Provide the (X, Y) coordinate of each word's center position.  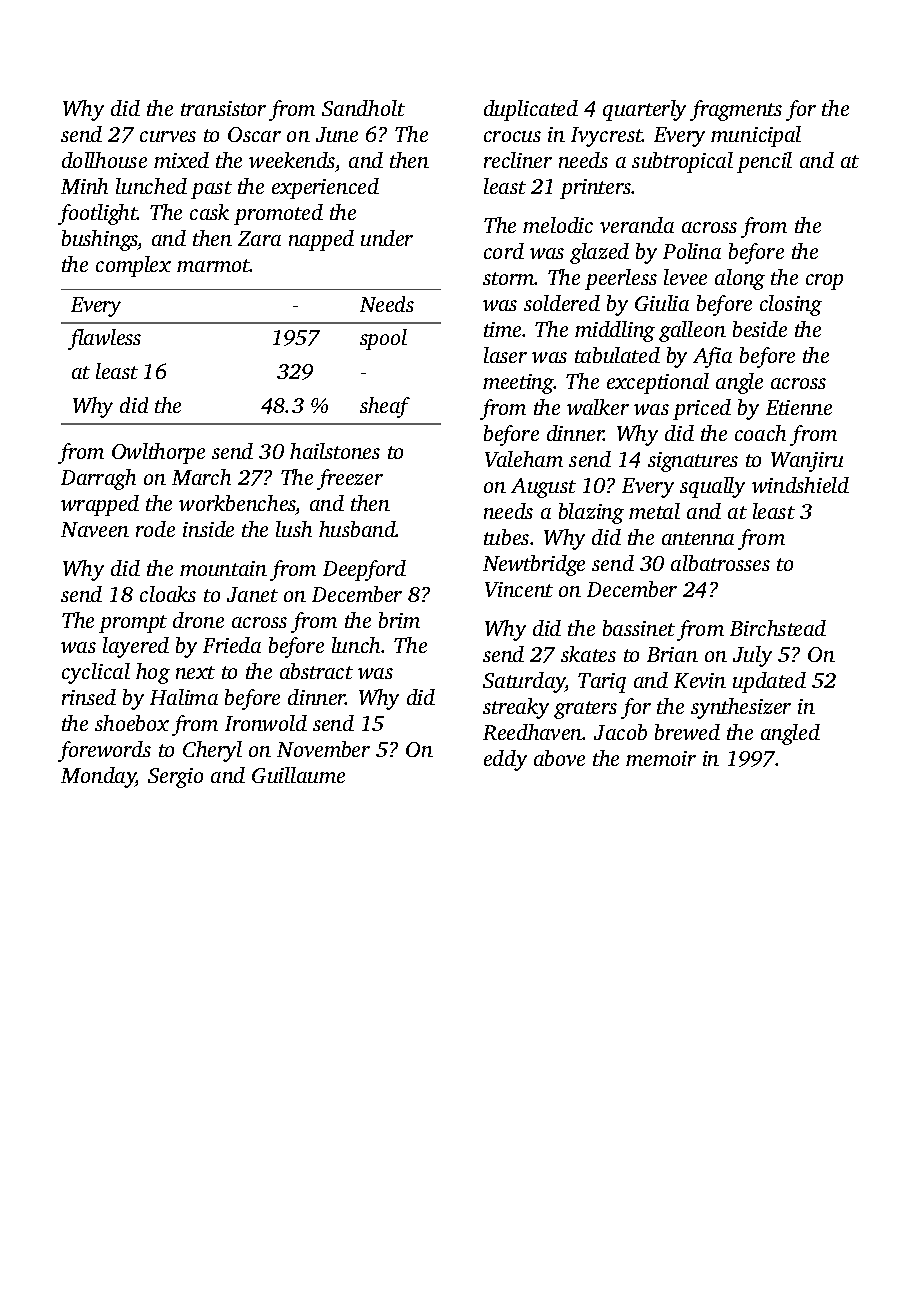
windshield (800, 485)
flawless (104, 339)
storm (509, 278)
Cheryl (212, 751)
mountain (223, 568)
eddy (505, 760)
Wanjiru (807, 462)
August (543, 488)
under (387, 238)
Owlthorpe (158, 453)
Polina (692, 251)
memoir (661, 758)
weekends (292, 160)
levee (685, 277)
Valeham (524, 459)
